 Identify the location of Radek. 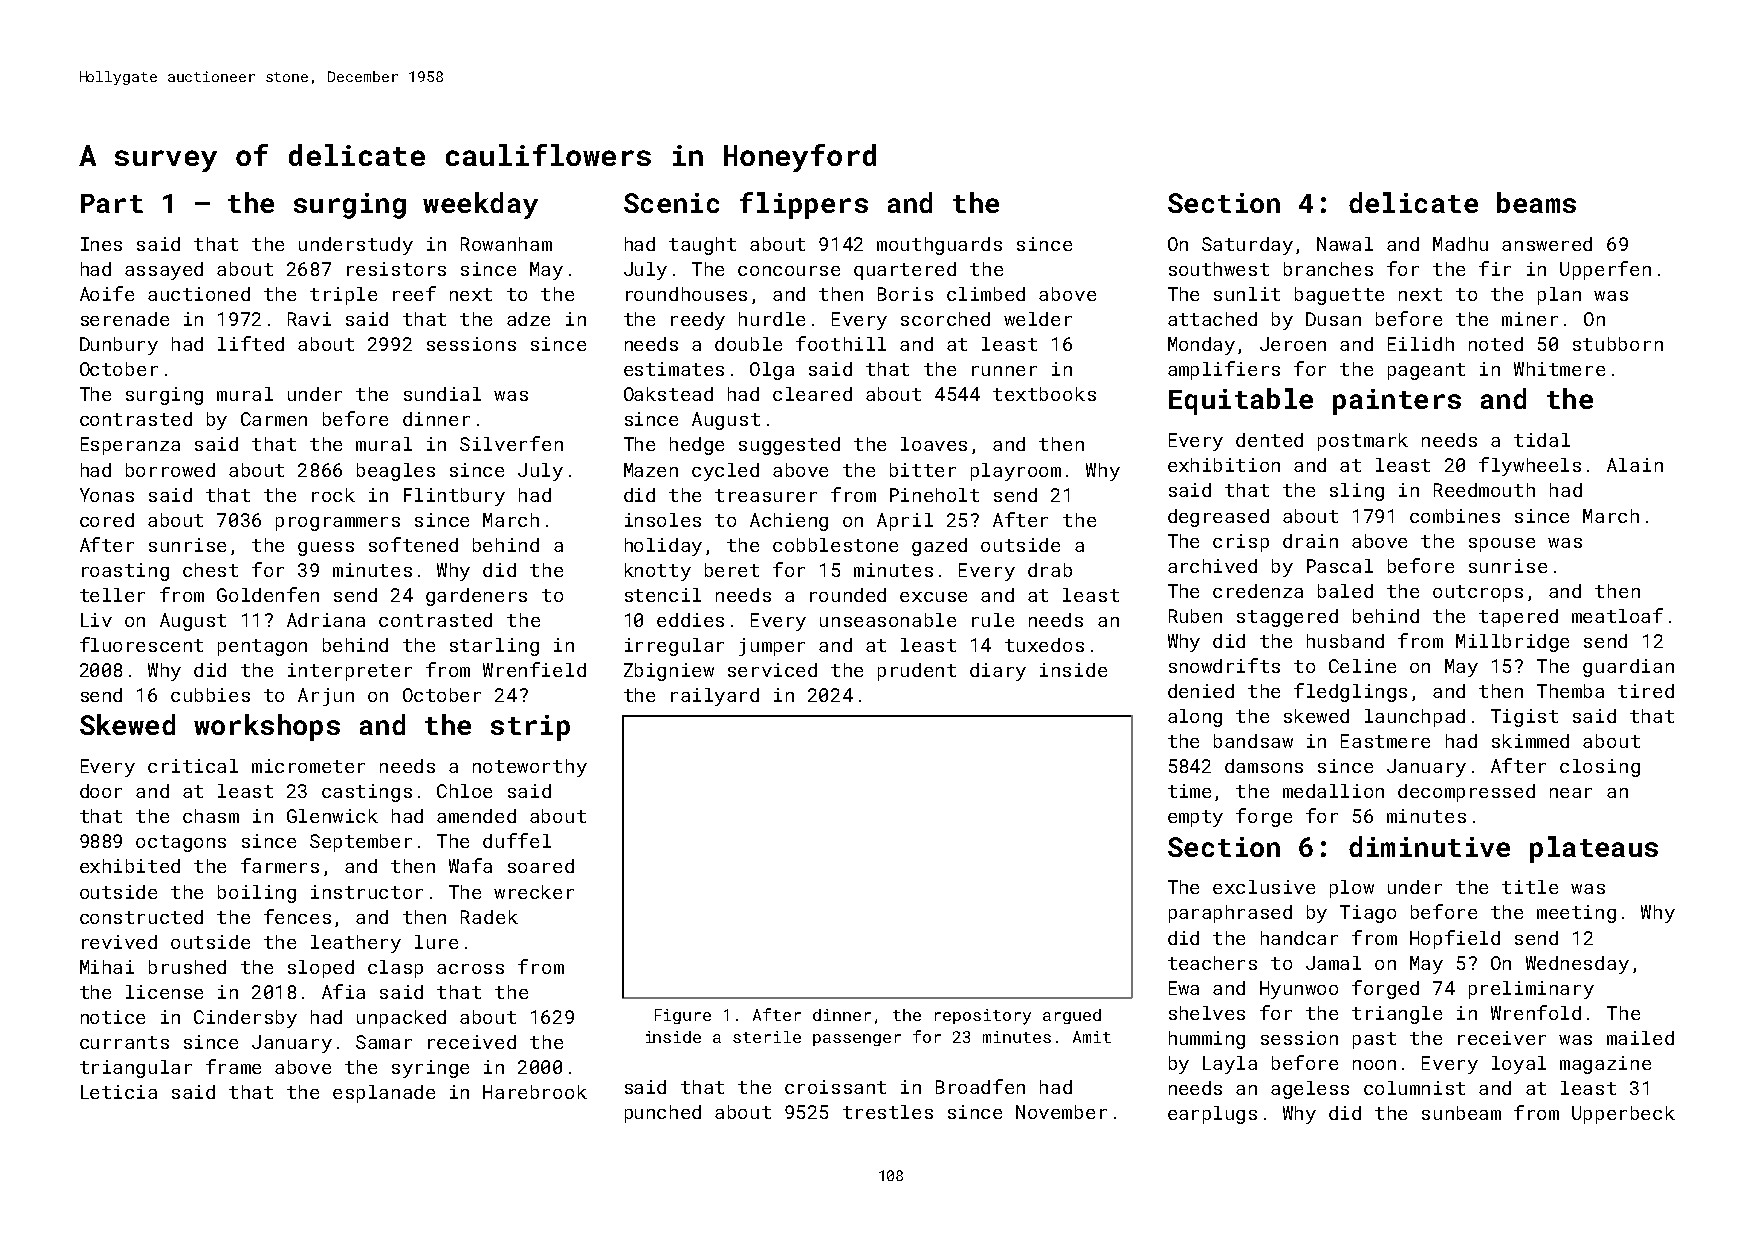
(489, 917).
